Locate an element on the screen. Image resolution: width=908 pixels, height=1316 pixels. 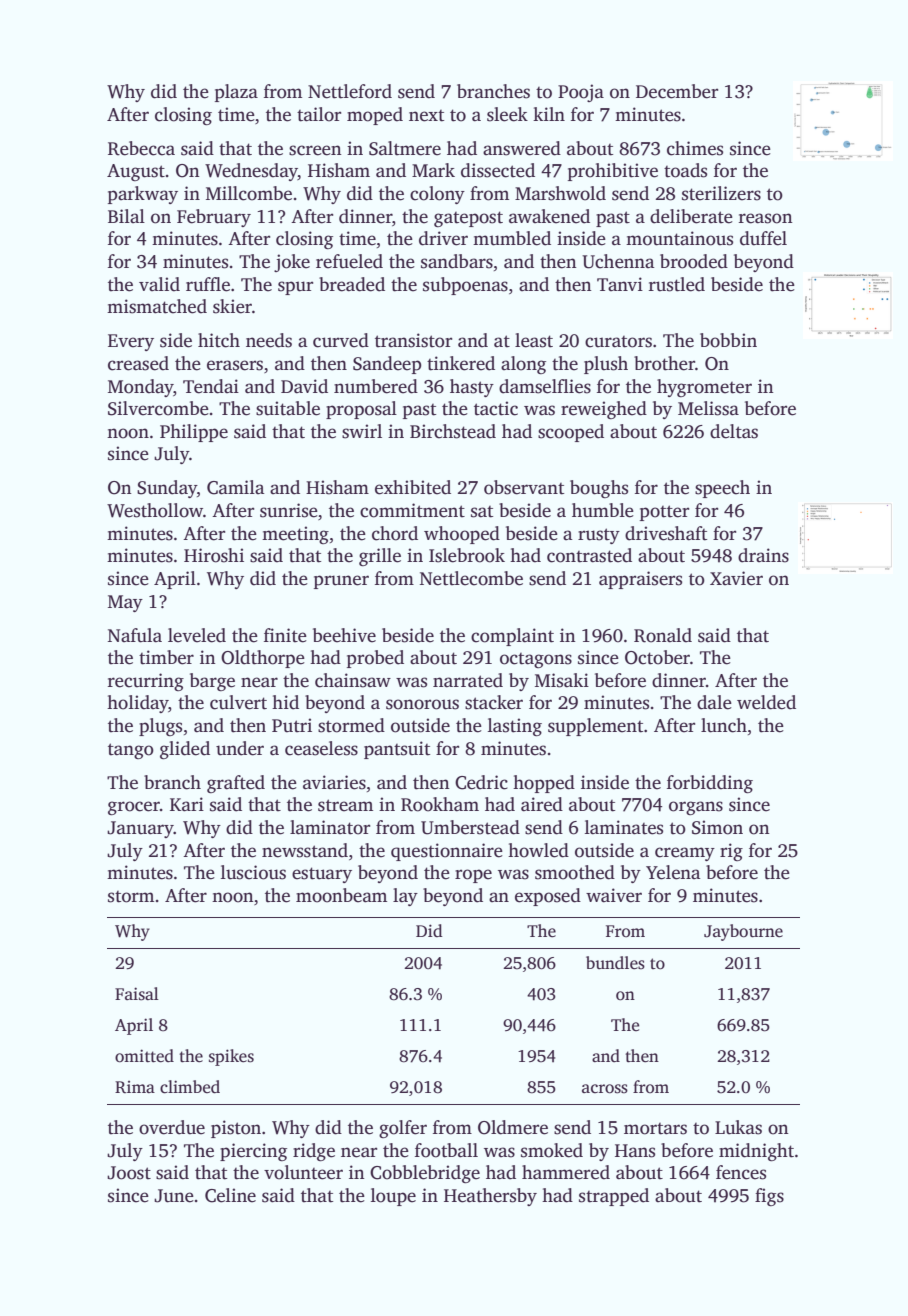
exhibited is located at coordinates (413, 487).
